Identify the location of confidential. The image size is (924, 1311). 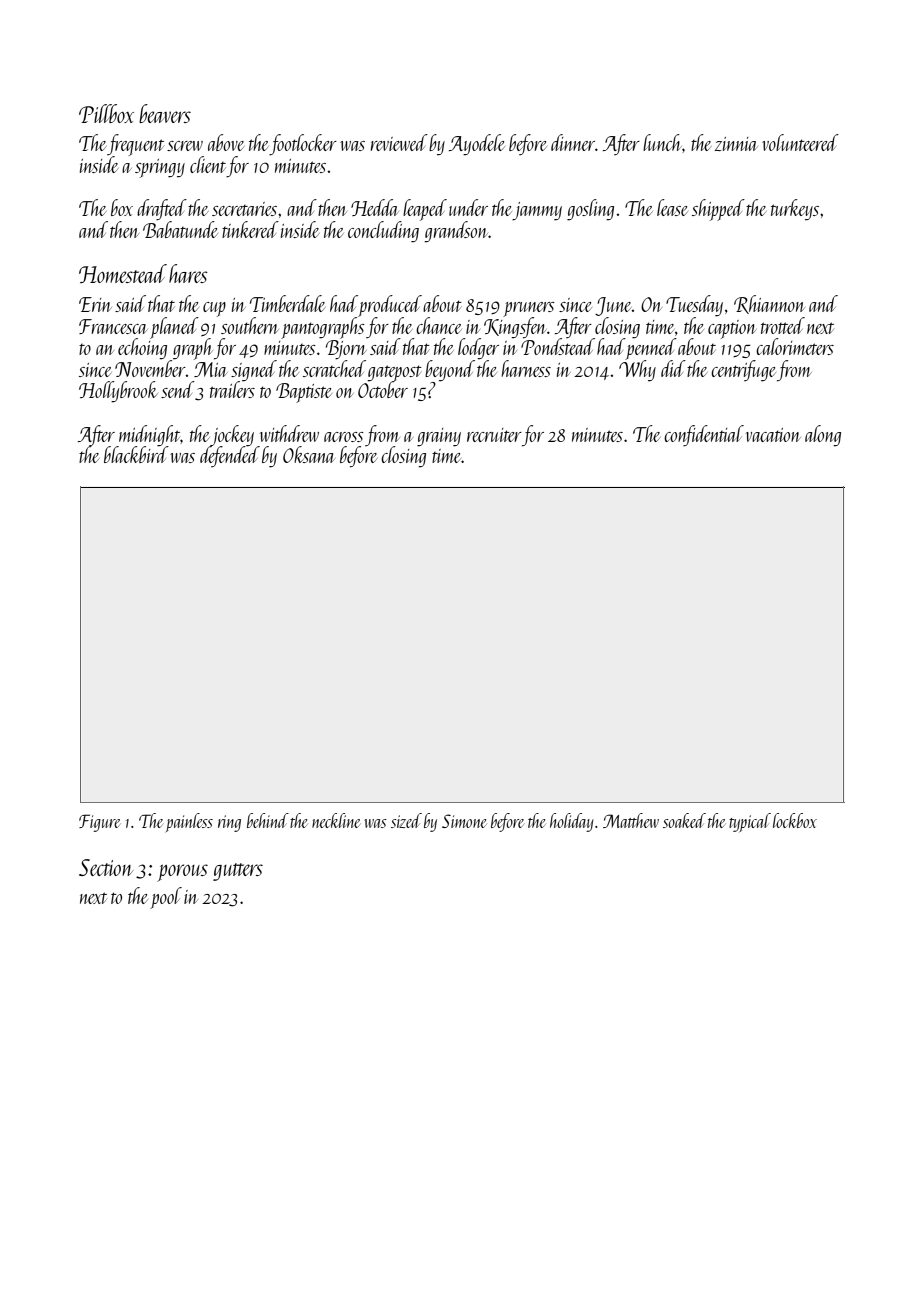
(704, 435).
